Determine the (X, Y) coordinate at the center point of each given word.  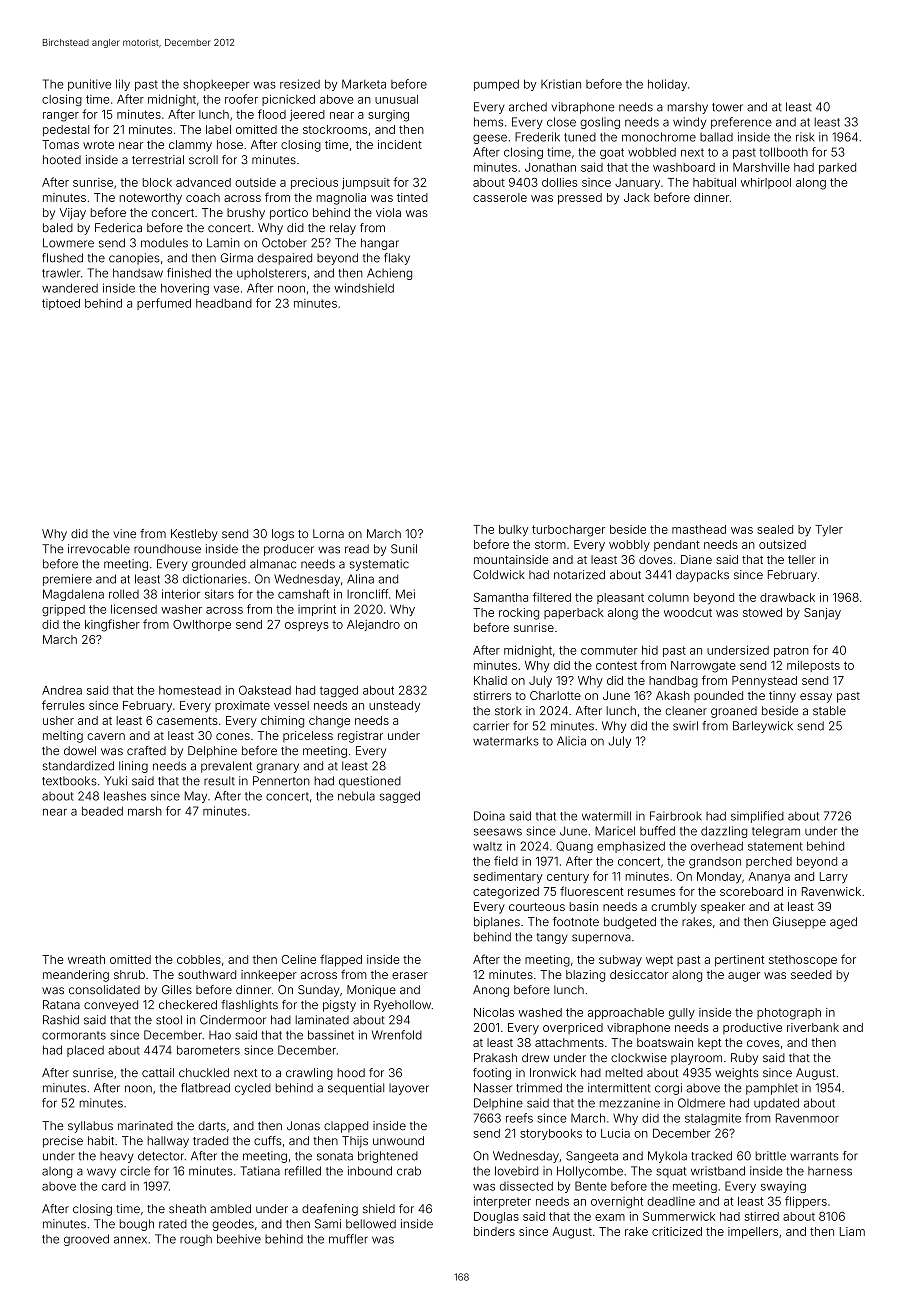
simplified (757, 817)
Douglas (496, 1218)
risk (805, 137)
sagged (400, 797)
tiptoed (61, 304)
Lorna (328, 534)
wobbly (629, 546)
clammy (190, 146)
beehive (239, 1239)
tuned (580, 137)
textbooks (69, 781)
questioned (370, 782)
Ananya (769, 877)
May (196, 797)
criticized (677, 1231)
